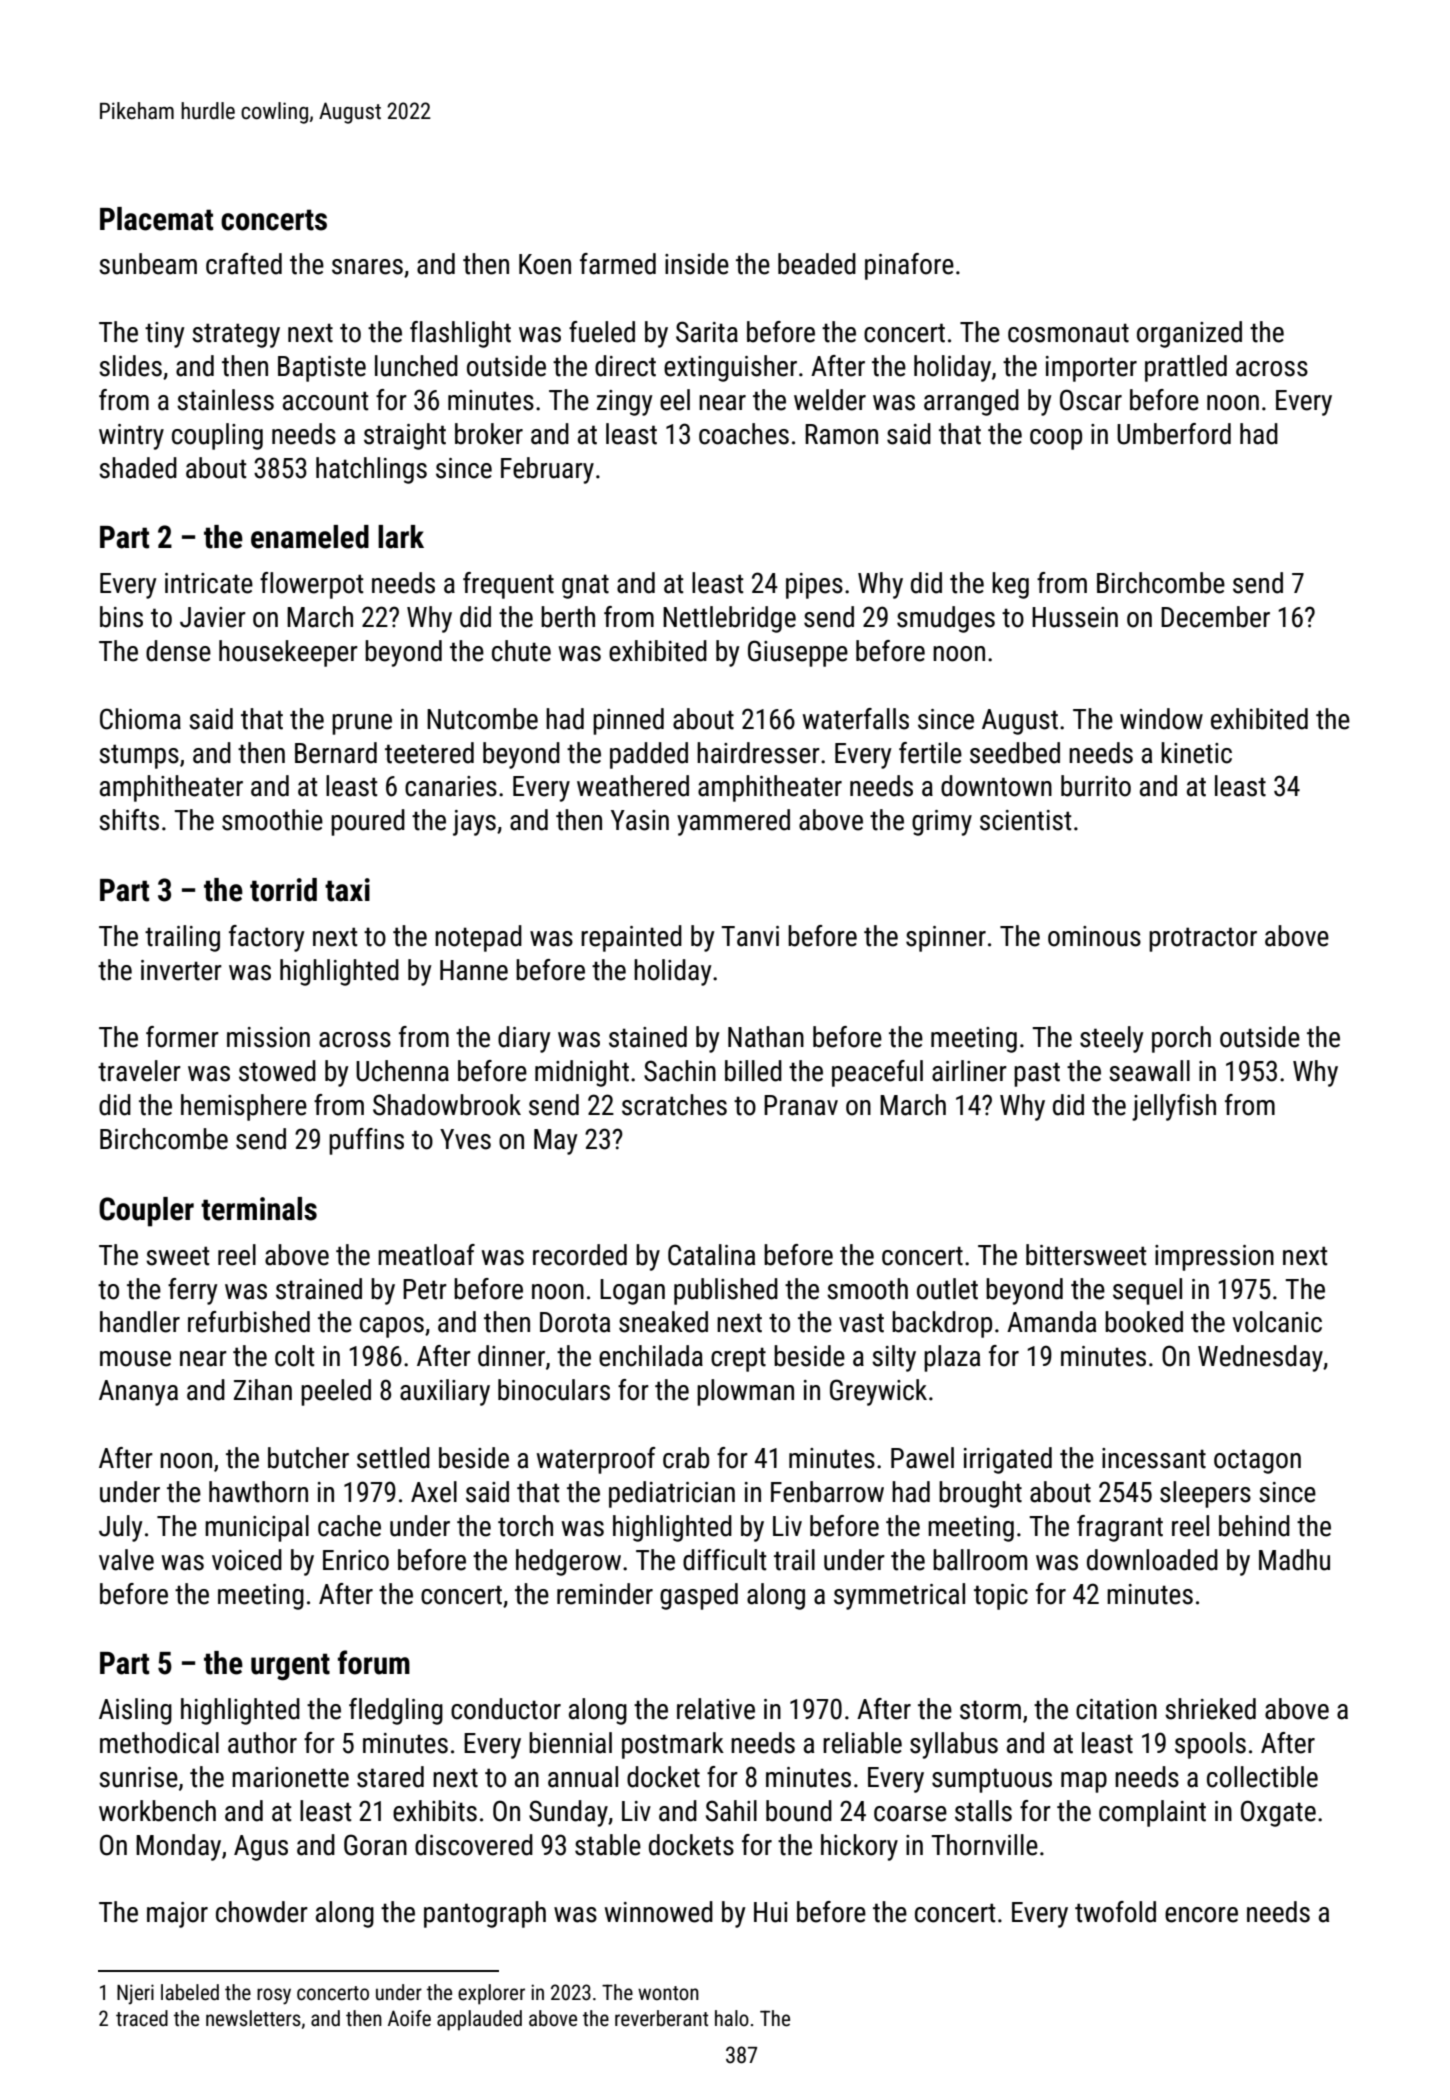 The width and height of the document is (1450, 2100). I want to click on collectible, so click(1262, 1777).
